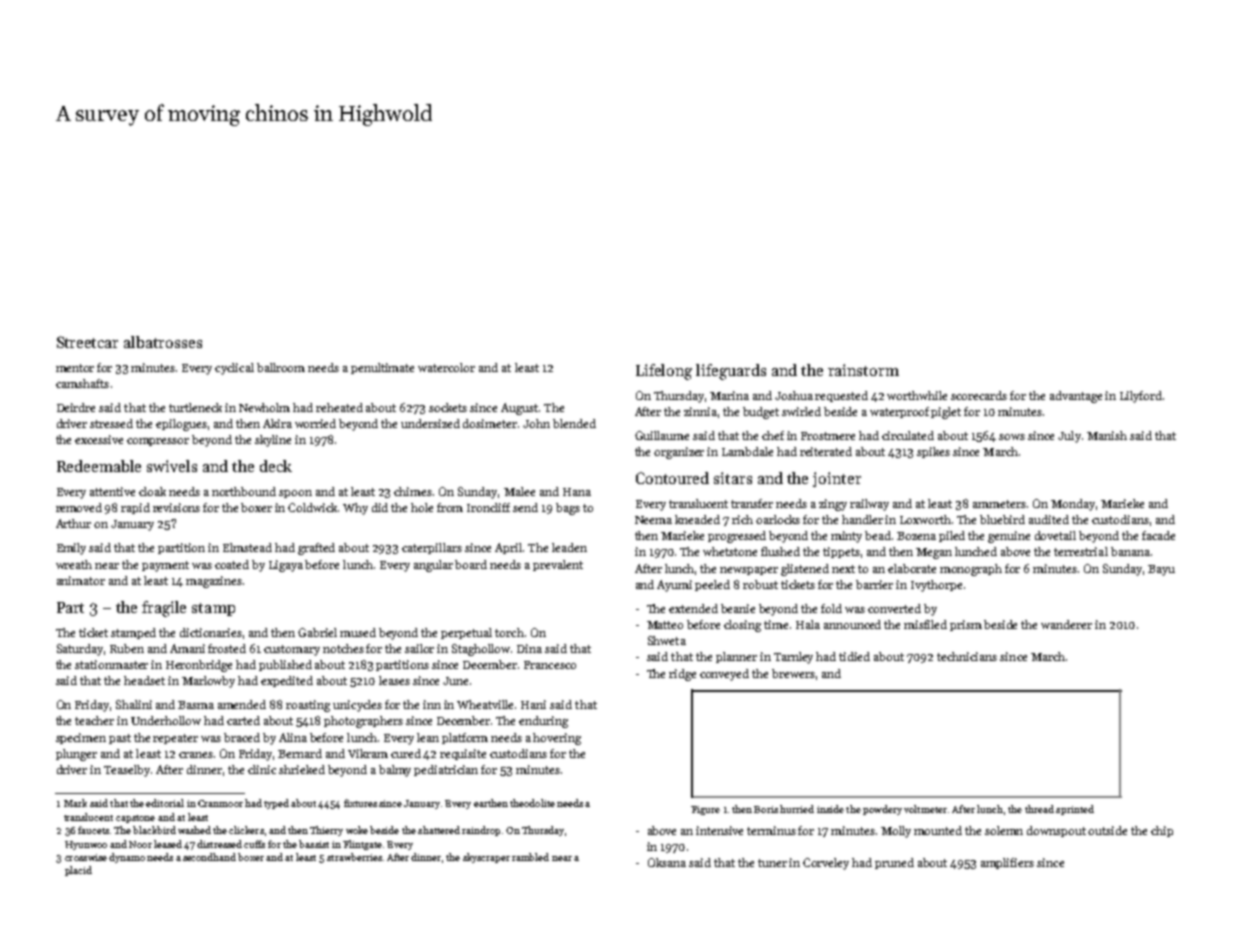 The image size is (1233, 952). Describe the element at coordinates (1012, 437) in the screenshot. I see `sows` at that location.
